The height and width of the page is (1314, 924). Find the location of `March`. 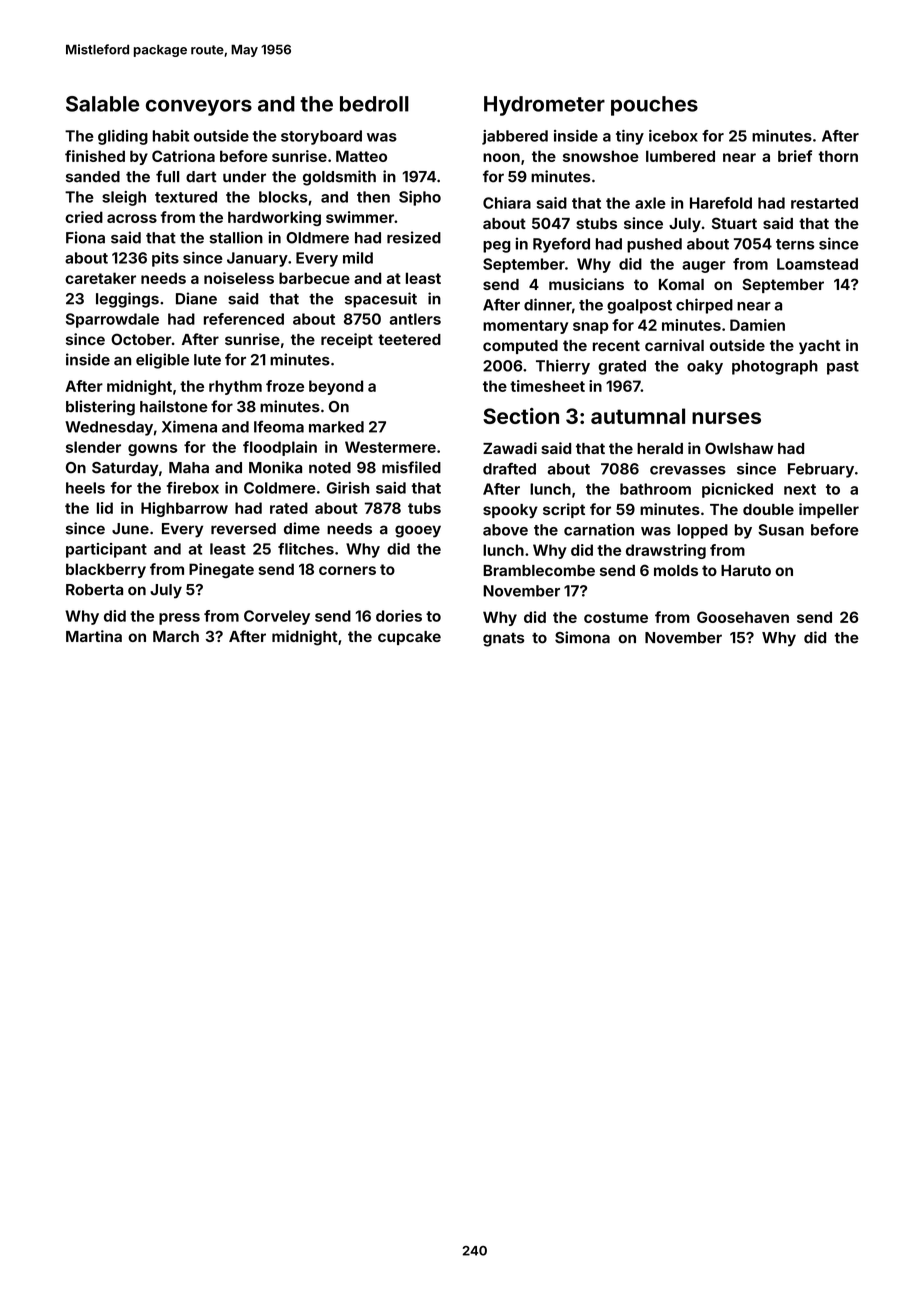

March is located at coordinates (176, 636).
